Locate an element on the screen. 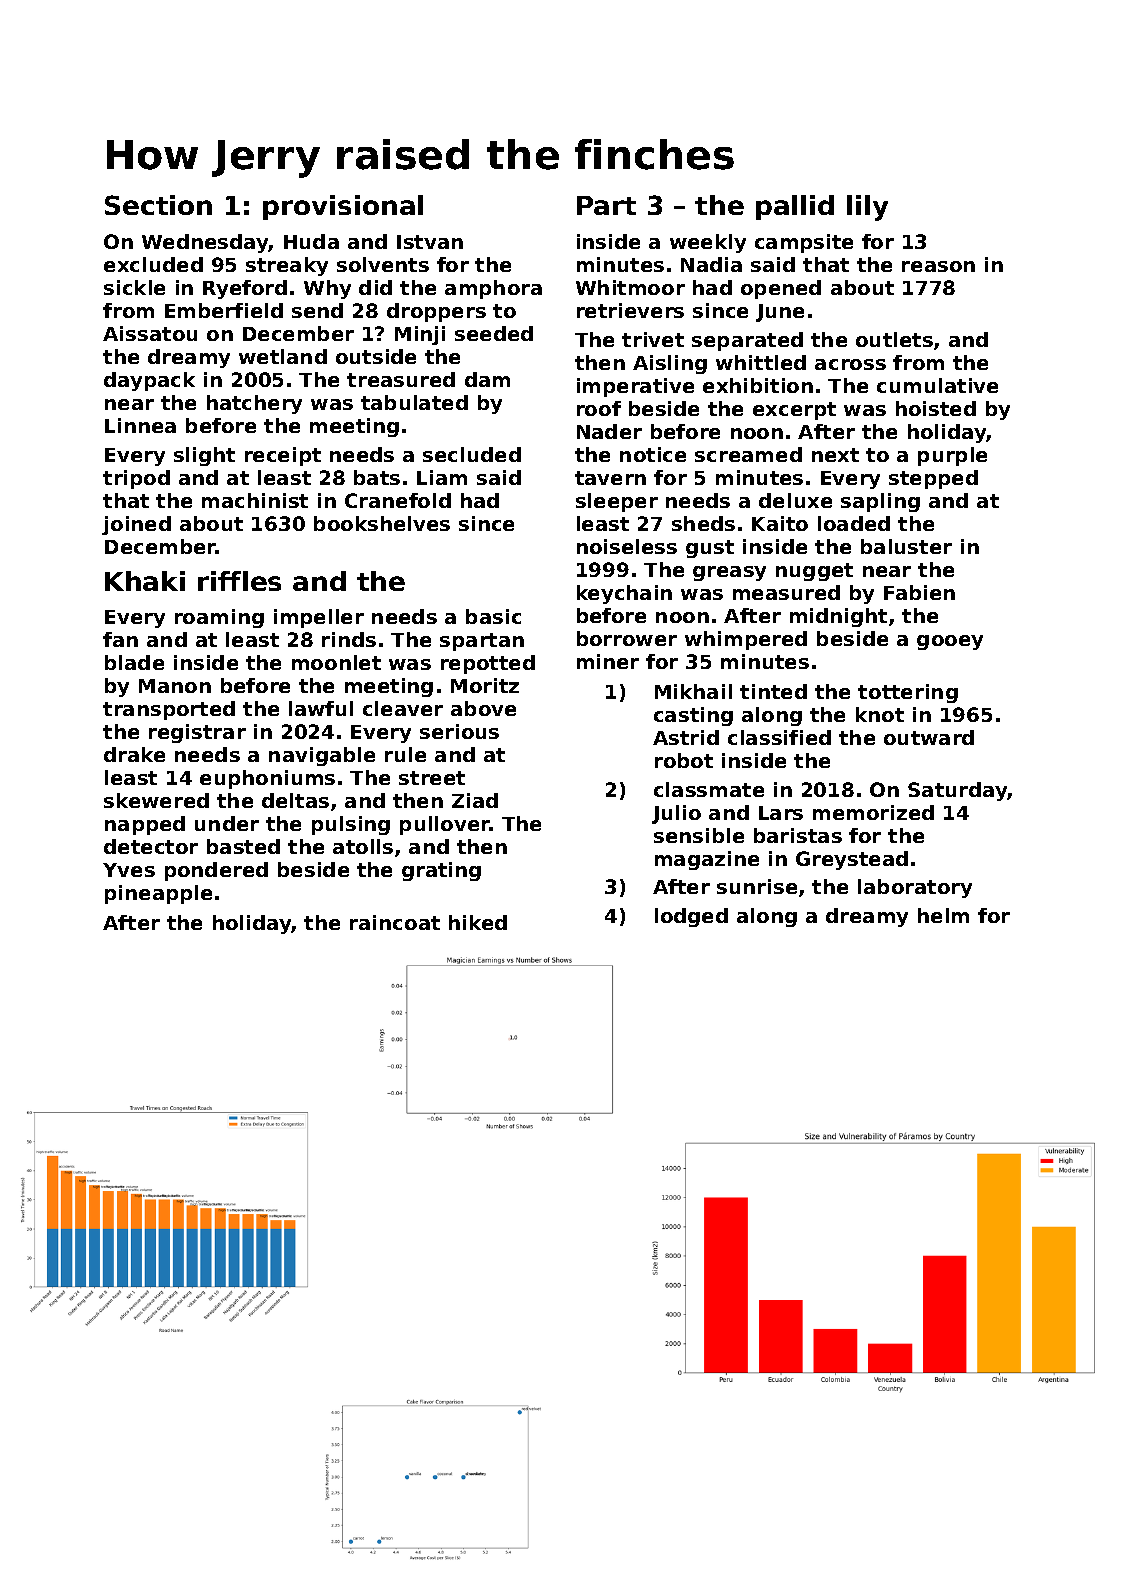 Image resolution: width=1123 pixels, height=1588 pixels. lily is located at coordinates (867, 208).
